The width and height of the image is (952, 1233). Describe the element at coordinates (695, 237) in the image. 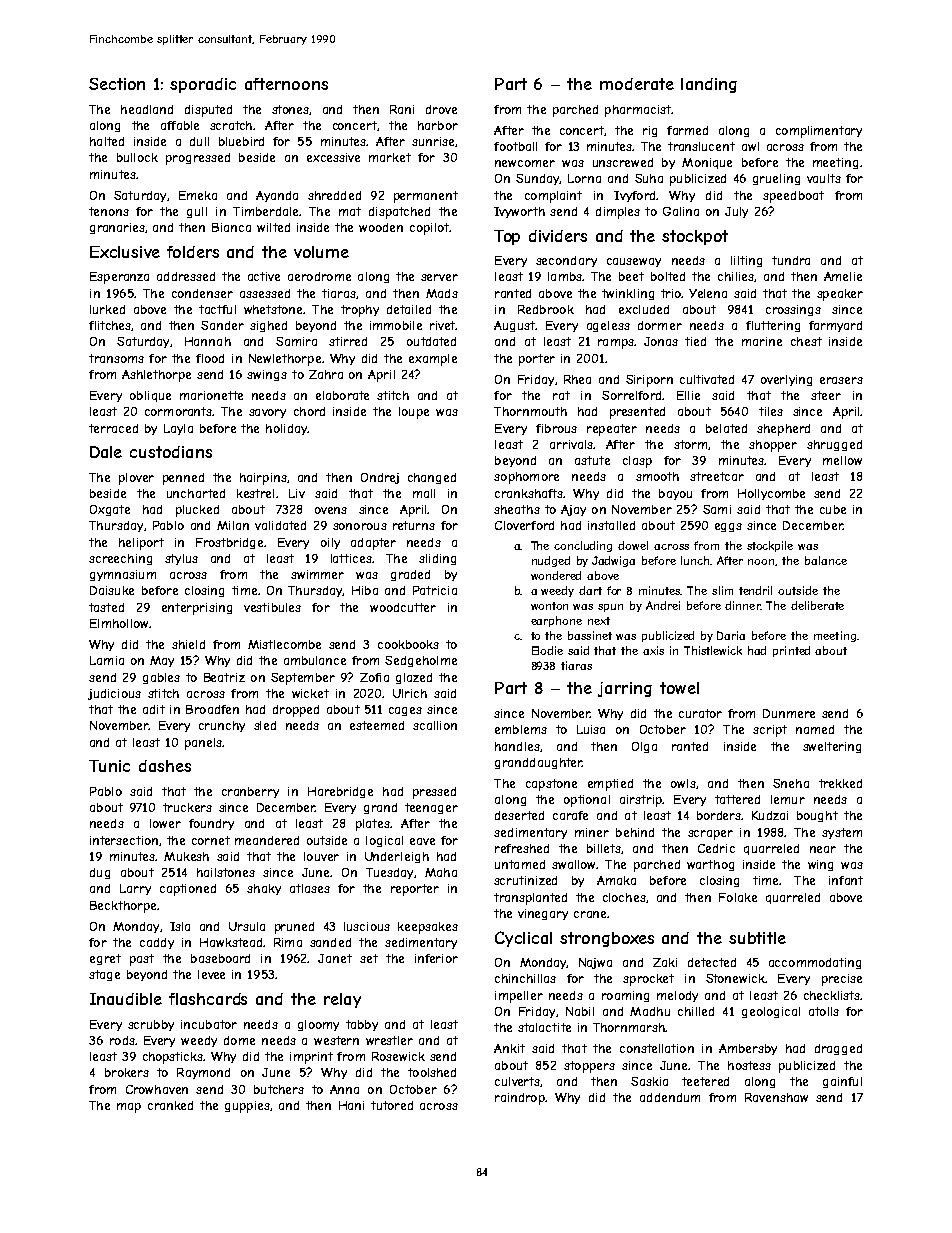

I see `stockpot` at that location.
